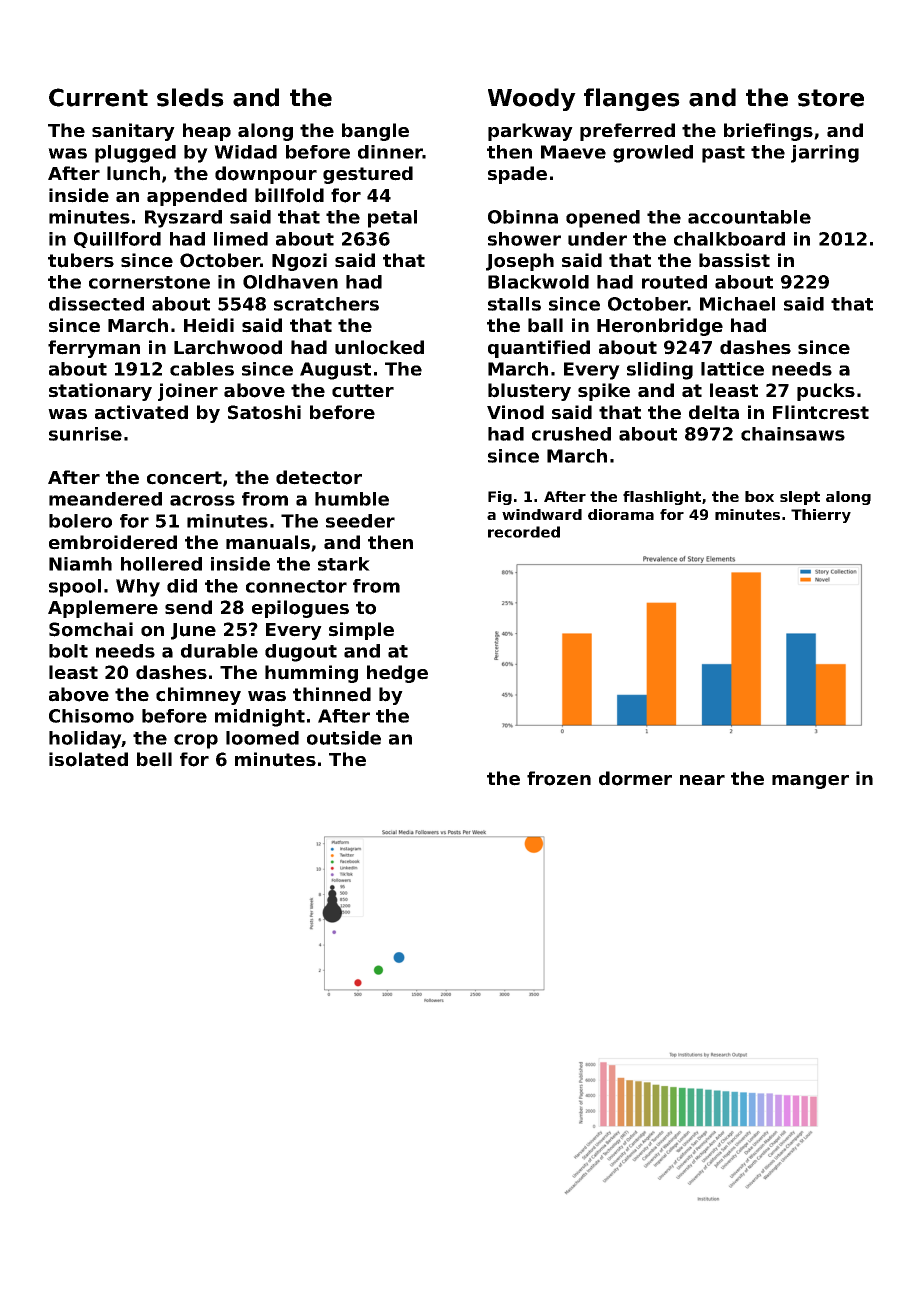 This page has width=924, height=1314. I want to click on flanges, so click(632, 99).
